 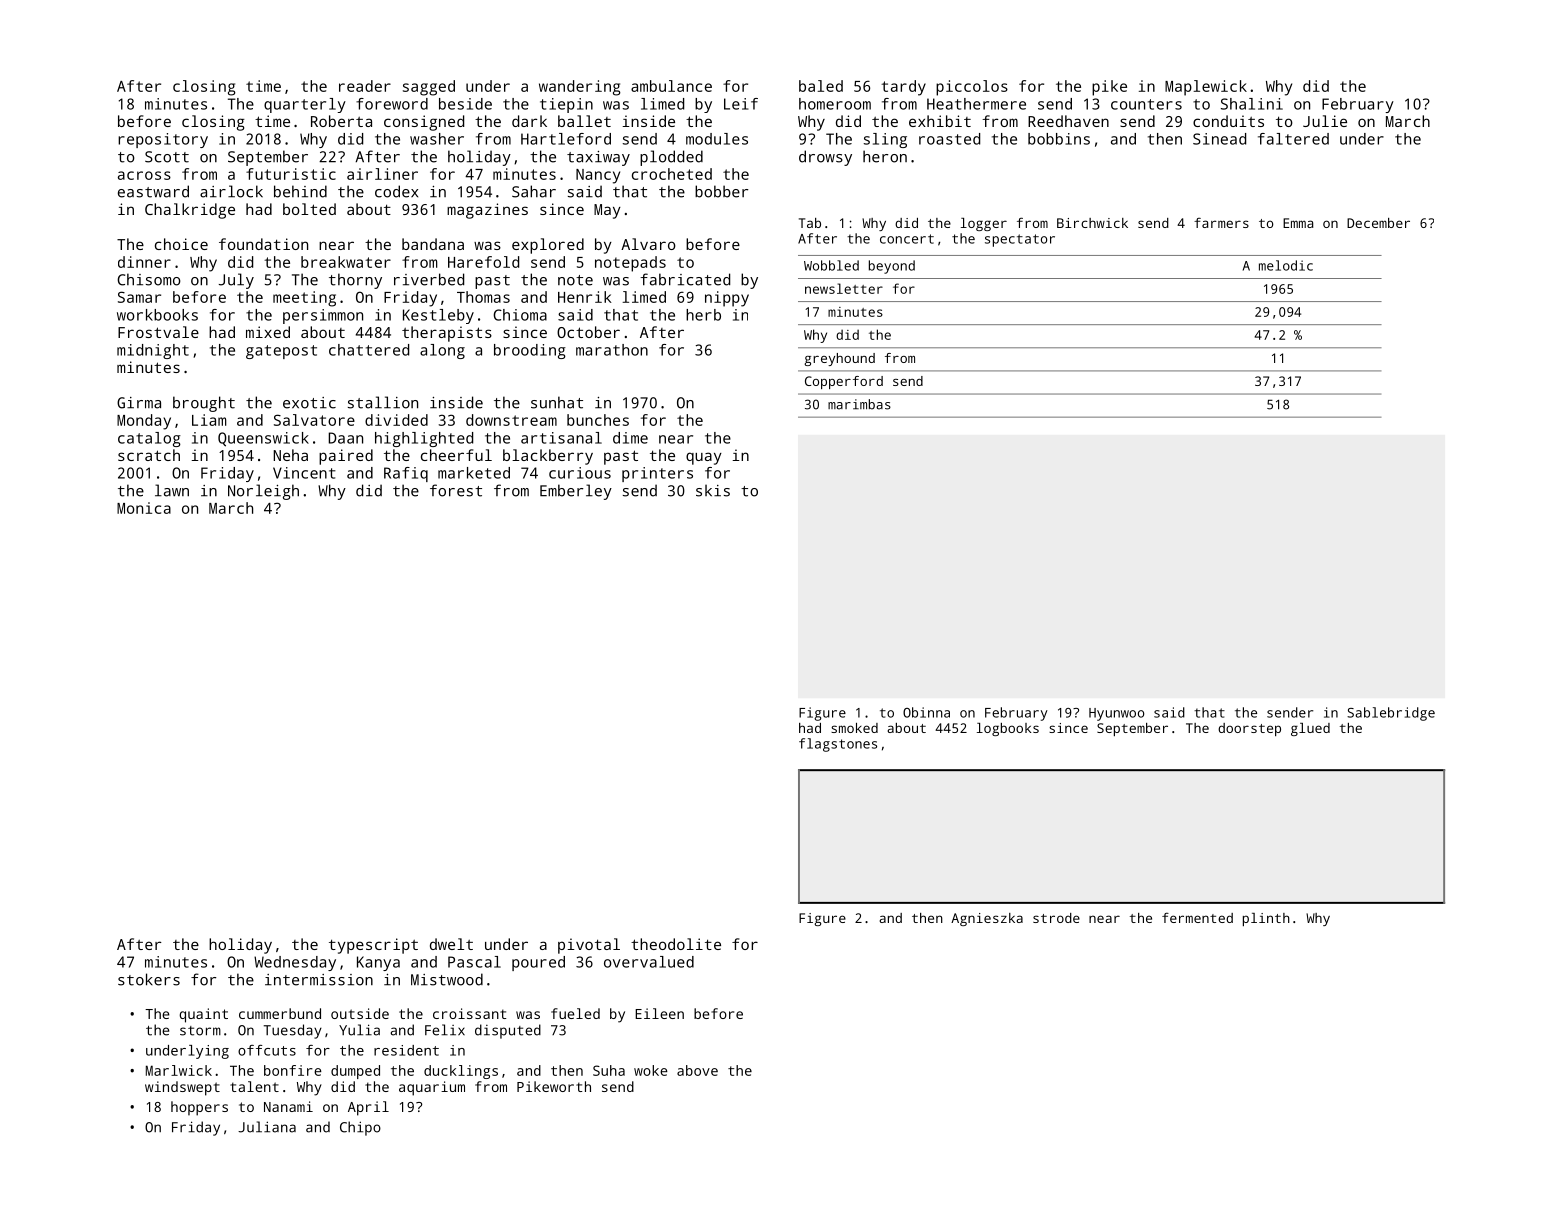 What do you see at coordinates (704, 458) in the screenshot?
I see `quay` at bounding box center [704, 458].
